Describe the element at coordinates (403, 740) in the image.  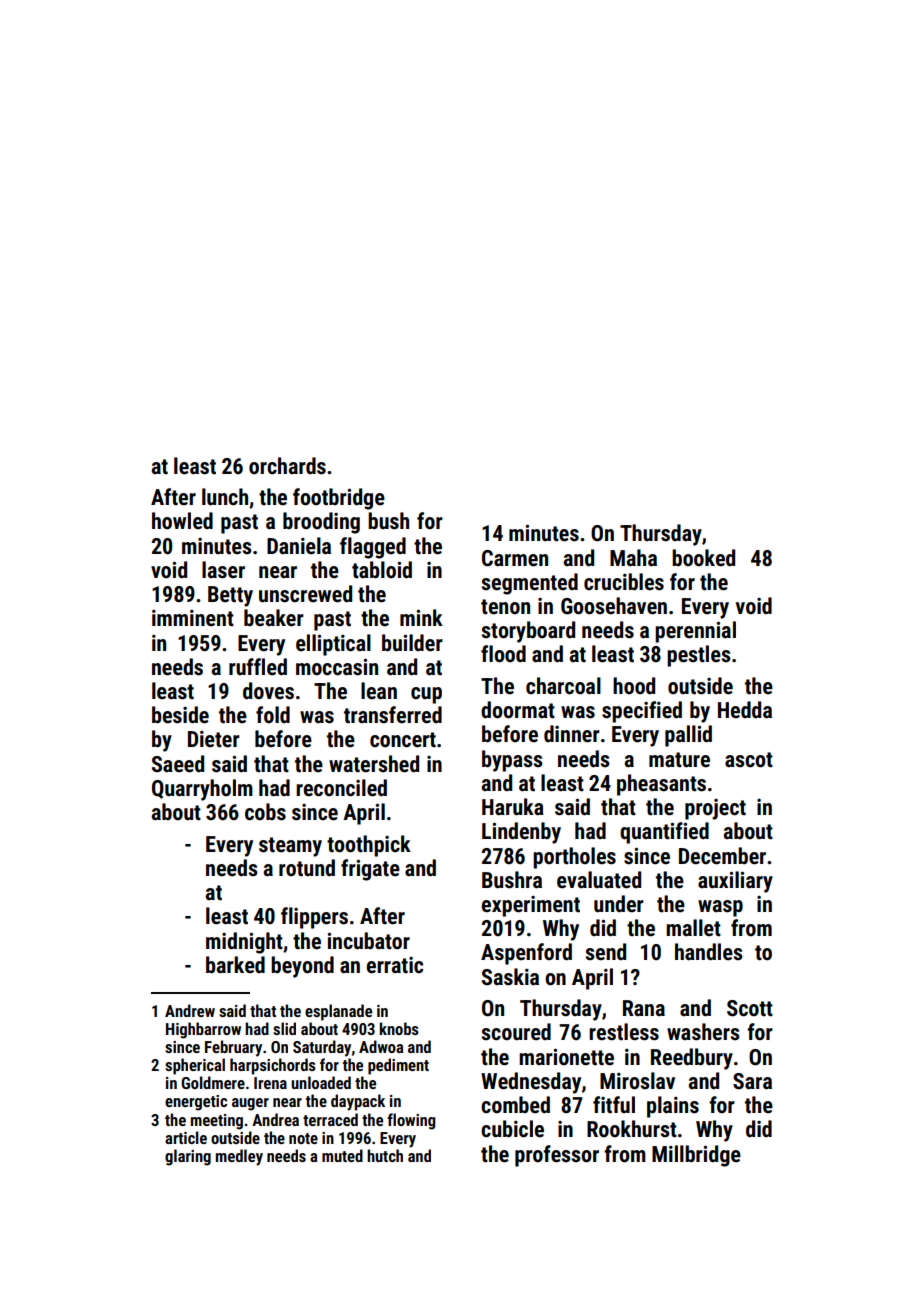
I see `concert` at that location.
